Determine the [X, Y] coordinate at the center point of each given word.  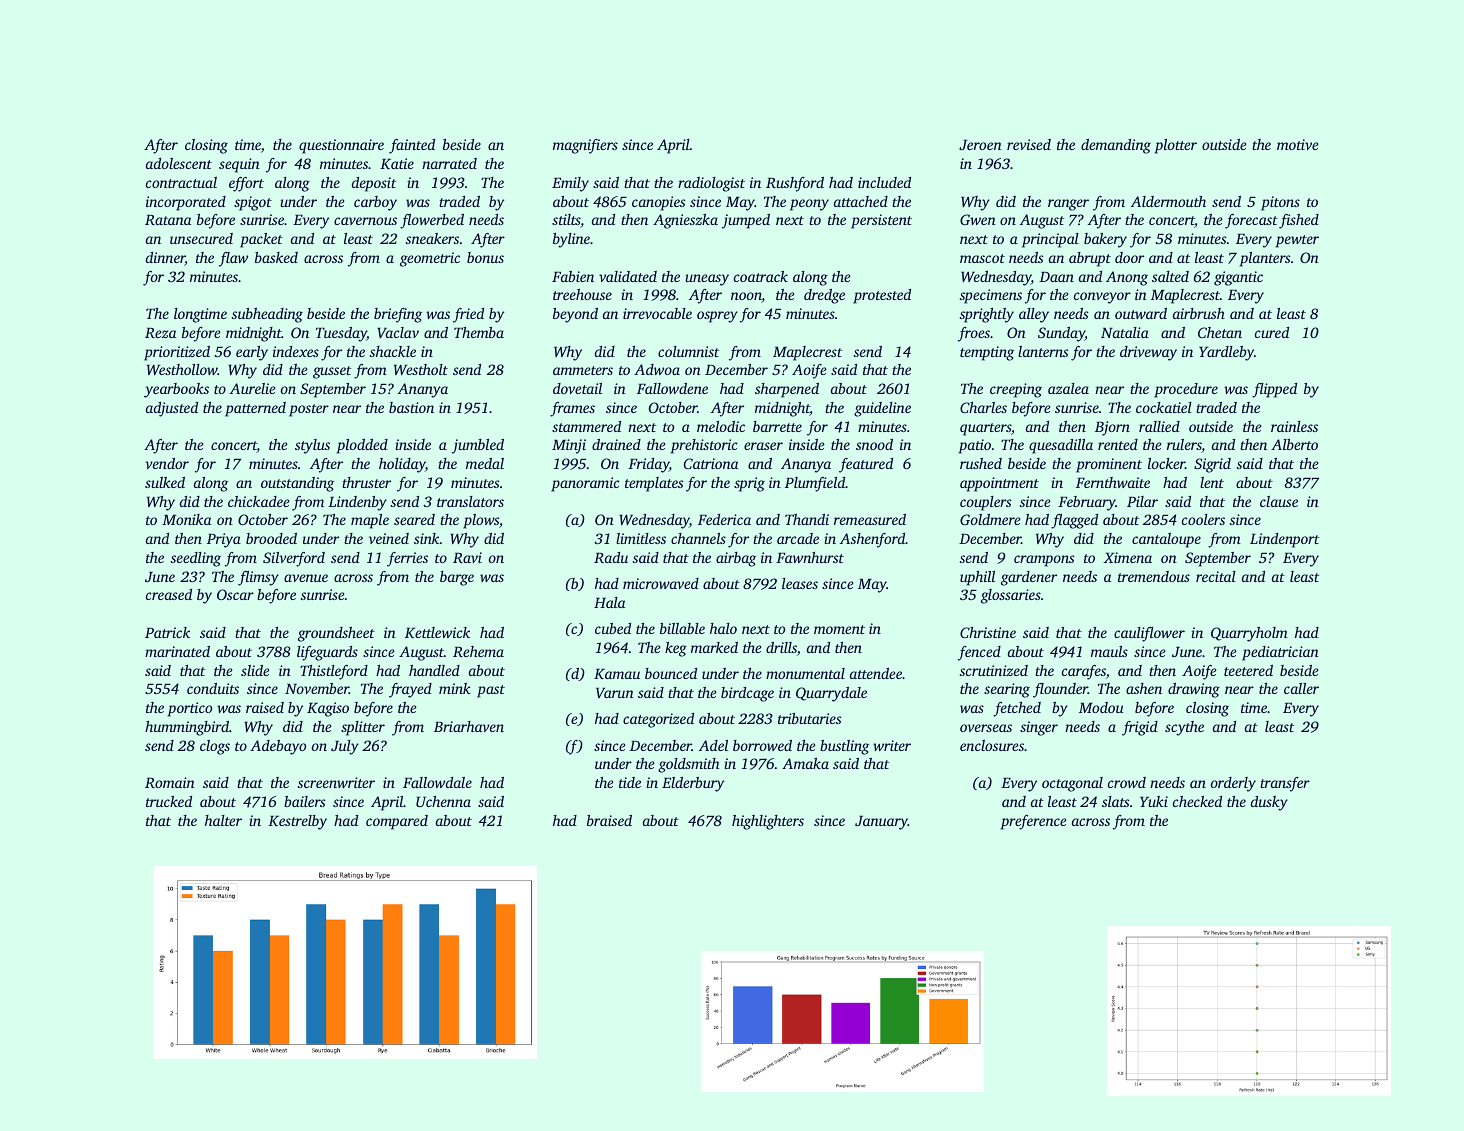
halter [223, 820]
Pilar [1142, 501]
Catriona [711, 463]
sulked [165, 482]
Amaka [805, 763]
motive [1297, 144]
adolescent [179, 163]
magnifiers [585, 146]
